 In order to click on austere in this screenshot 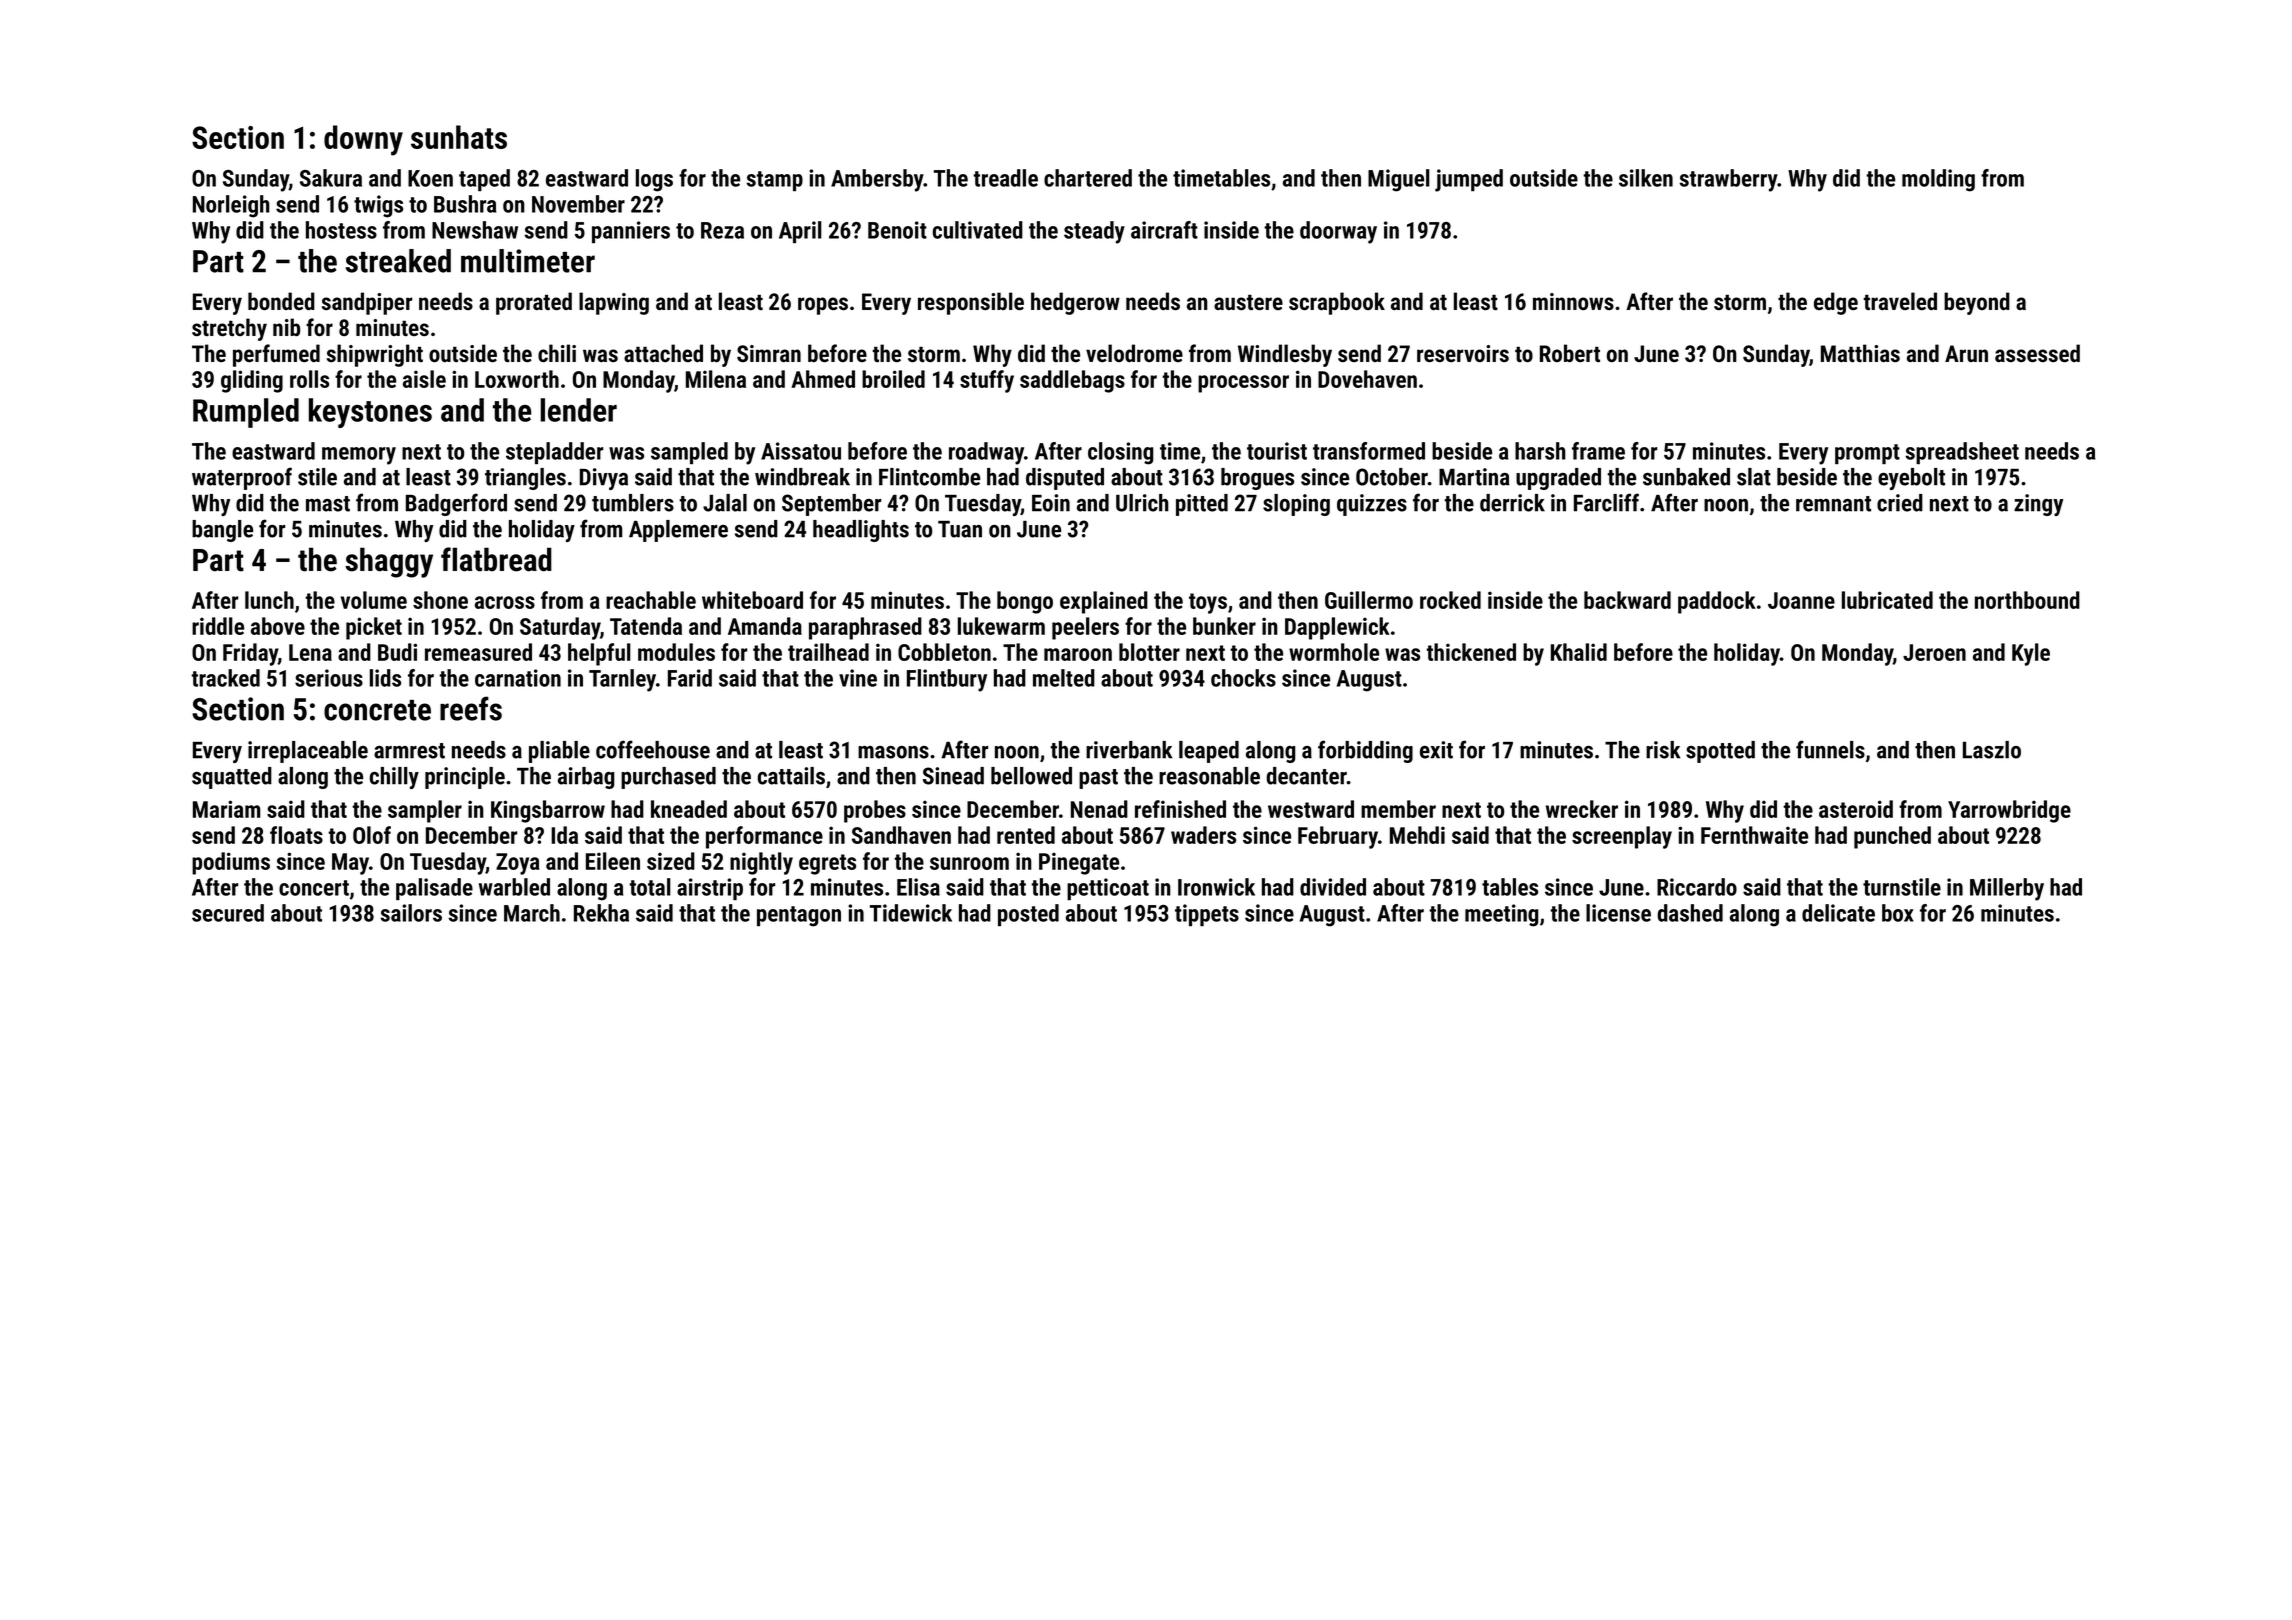, I will do `click(1248, 302)`.
